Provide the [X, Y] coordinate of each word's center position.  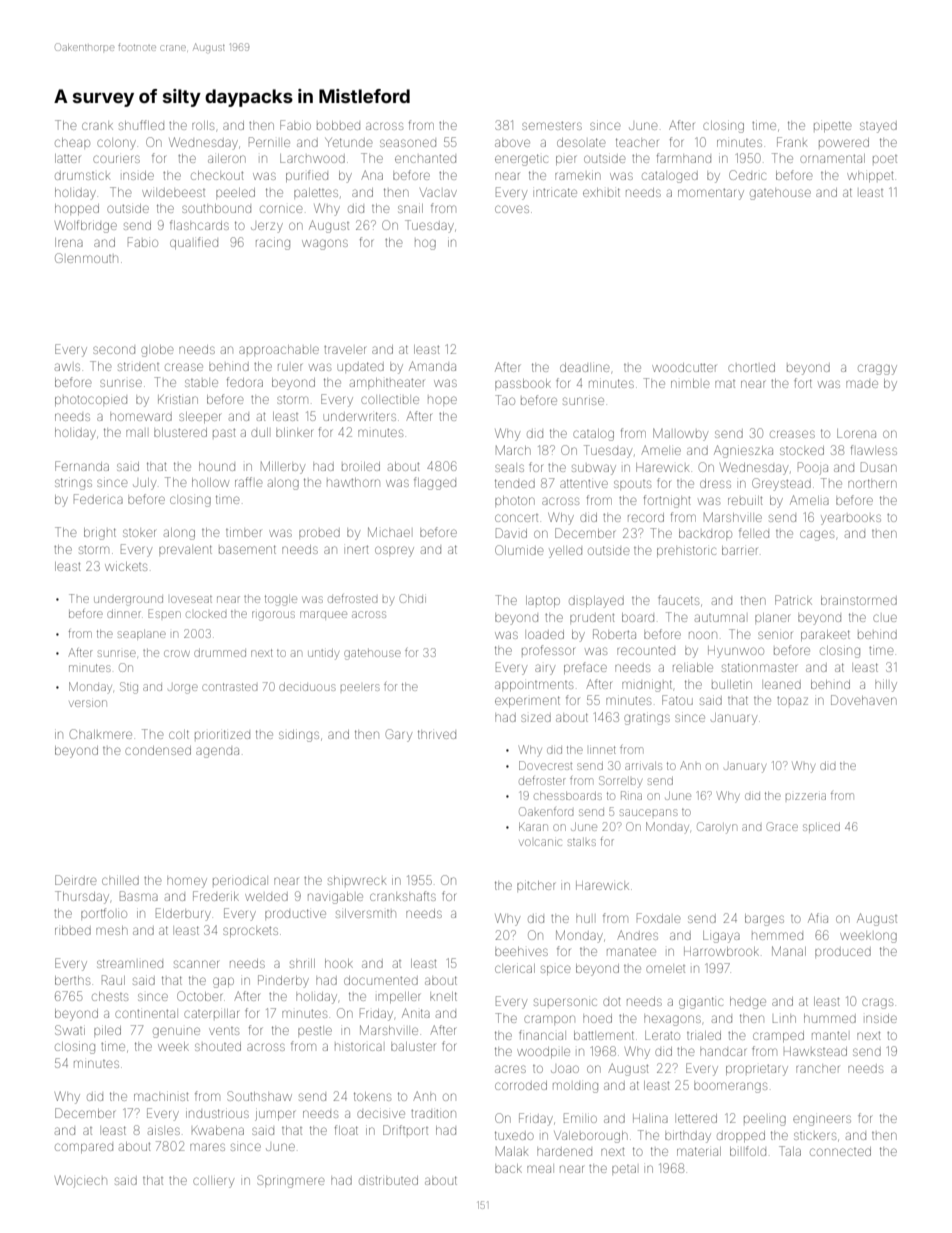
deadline [584, 367]
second [114, 350]
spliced [821, 828]
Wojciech [81, 1182]
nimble [690, 383]
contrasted [229, 687]
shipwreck [357, 880]
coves [512, 209]
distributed [388, 1180]
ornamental [832, 158]
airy [545, 669]
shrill [302, 963]
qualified [194, 243]
